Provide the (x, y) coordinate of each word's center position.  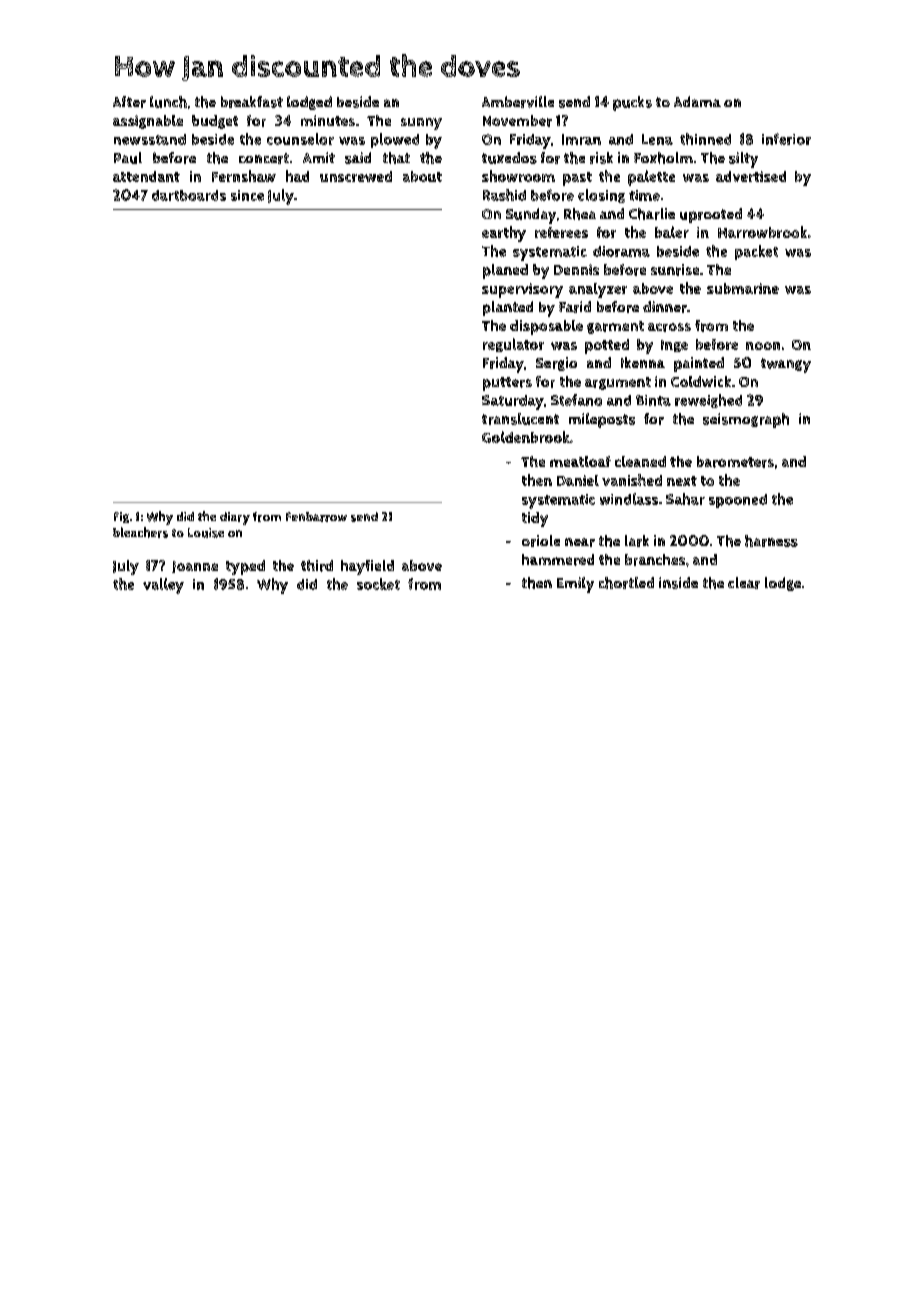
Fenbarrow (316, 517)
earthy (504, 234)
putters (507, 384)
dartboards (189, 195)
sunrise (675, 270)
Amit (319, 157)
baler (672, 232)
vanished (632, 480)
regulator (513, 345)
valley (163, 586)
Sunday (531, 216)
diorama (621, 251)
